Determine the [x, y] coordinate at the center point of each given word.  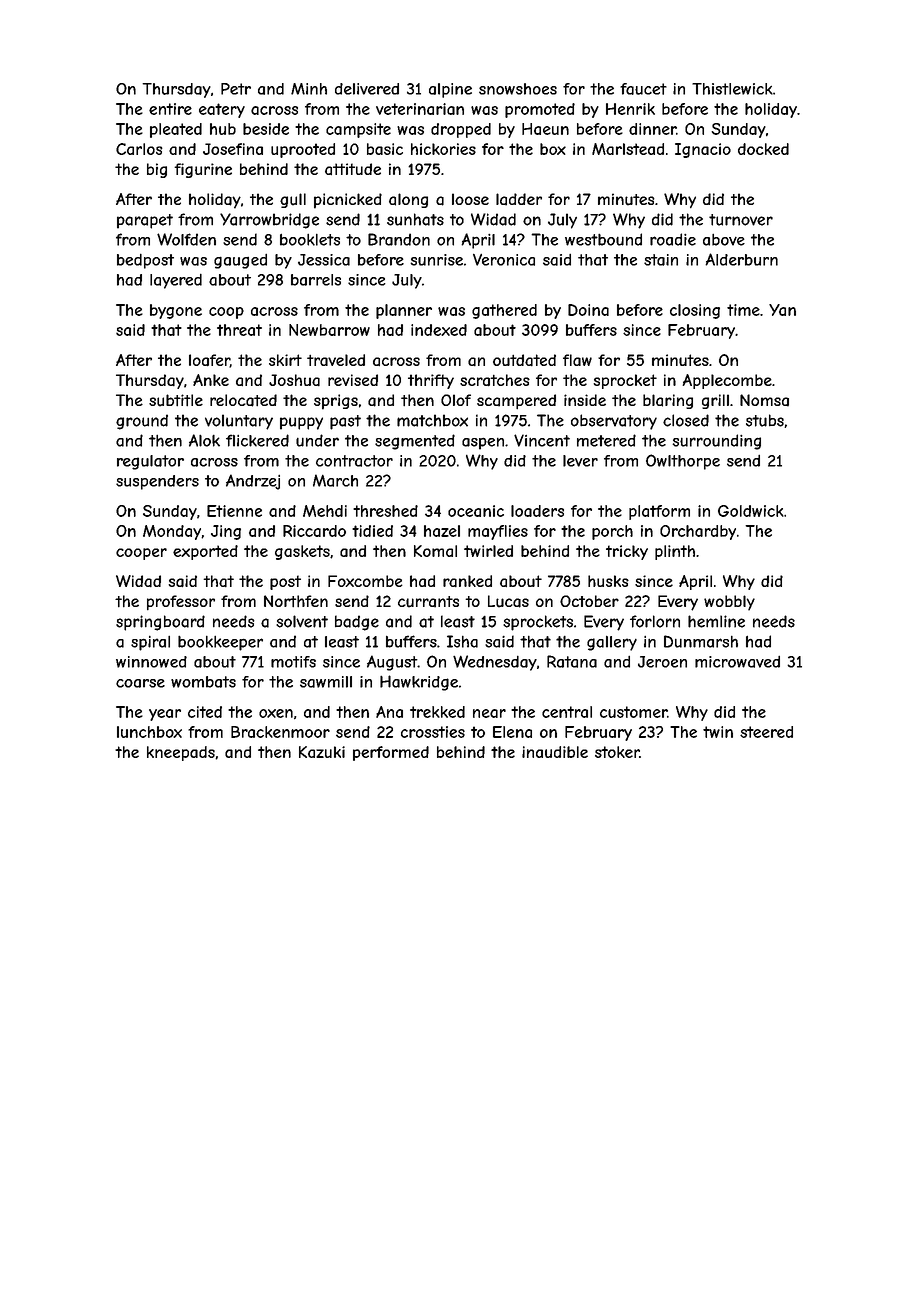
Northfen [296, 601]
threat [239, 330]
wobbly [729, 603]
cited [205, 712]
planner [404, 311]
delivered [367, 89]
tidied [372, 531]
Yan [782, 310]
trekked [437, 712]
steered [766, 732]
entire [170, 109]
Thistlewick [732, 89]
